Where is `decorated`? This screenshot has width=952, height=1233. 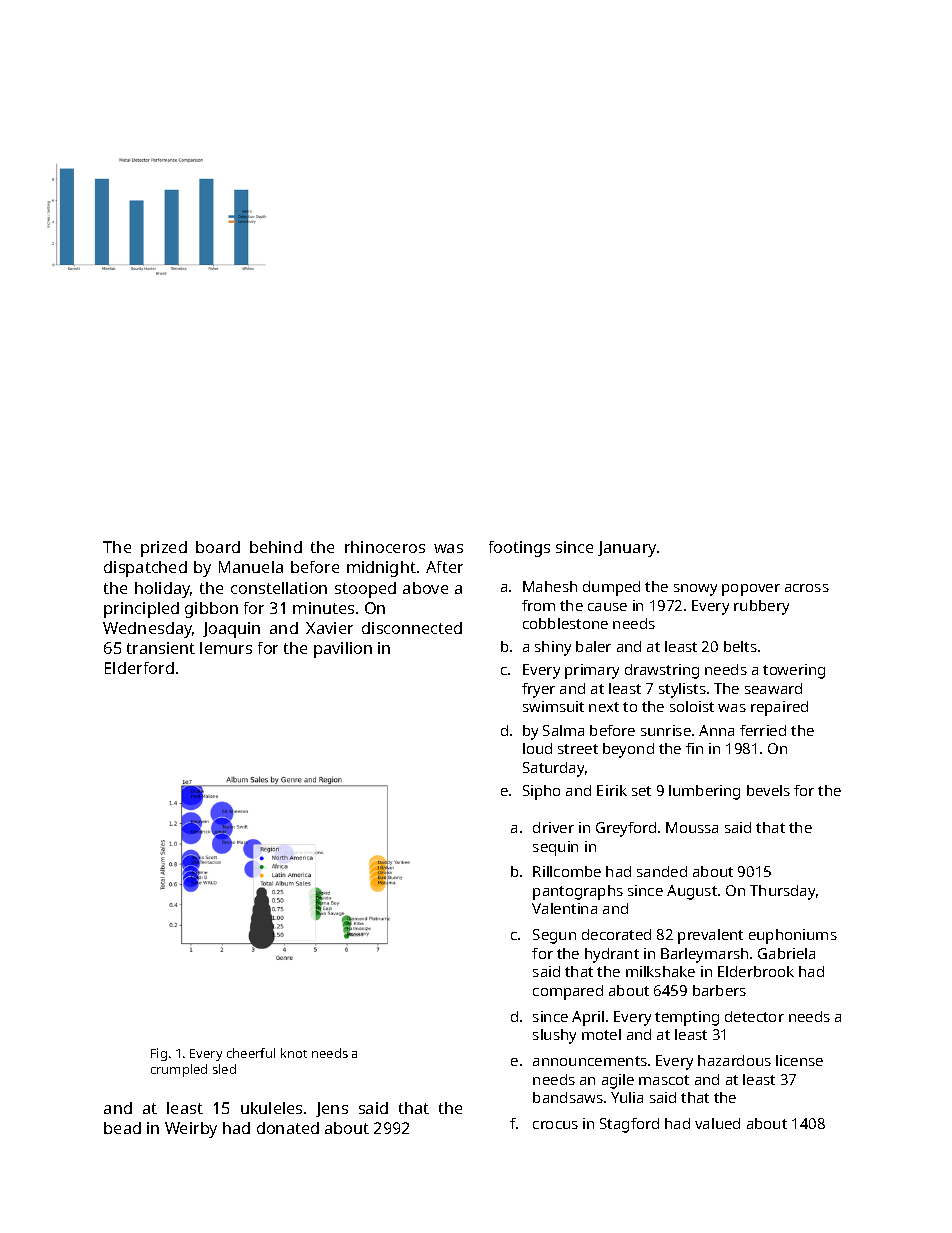
decorated is located at coordinates (616, 934).
